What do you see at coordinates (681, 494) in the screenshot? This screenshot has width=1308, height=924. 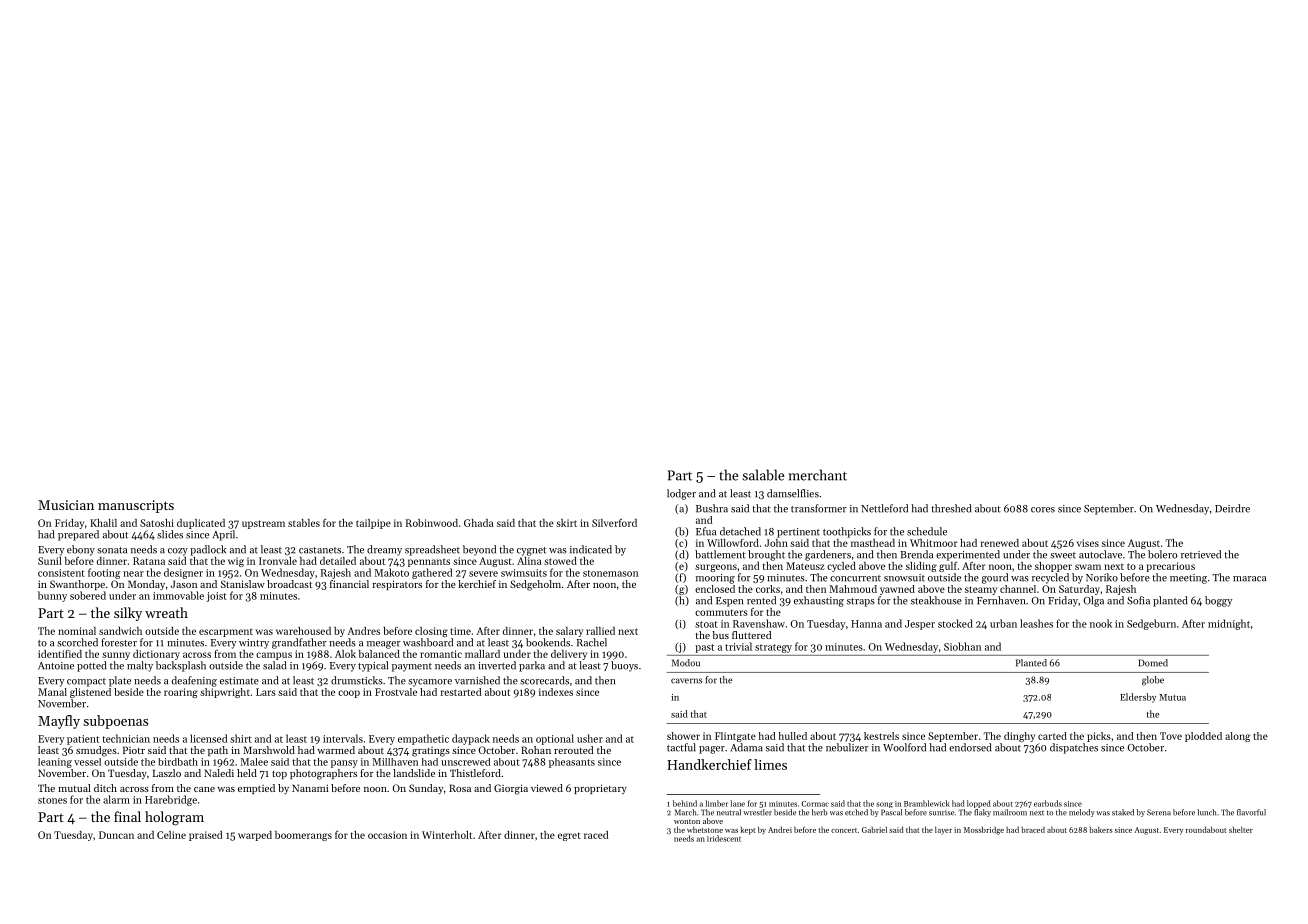 I see `lodger` at bounding box center [681, 494].
